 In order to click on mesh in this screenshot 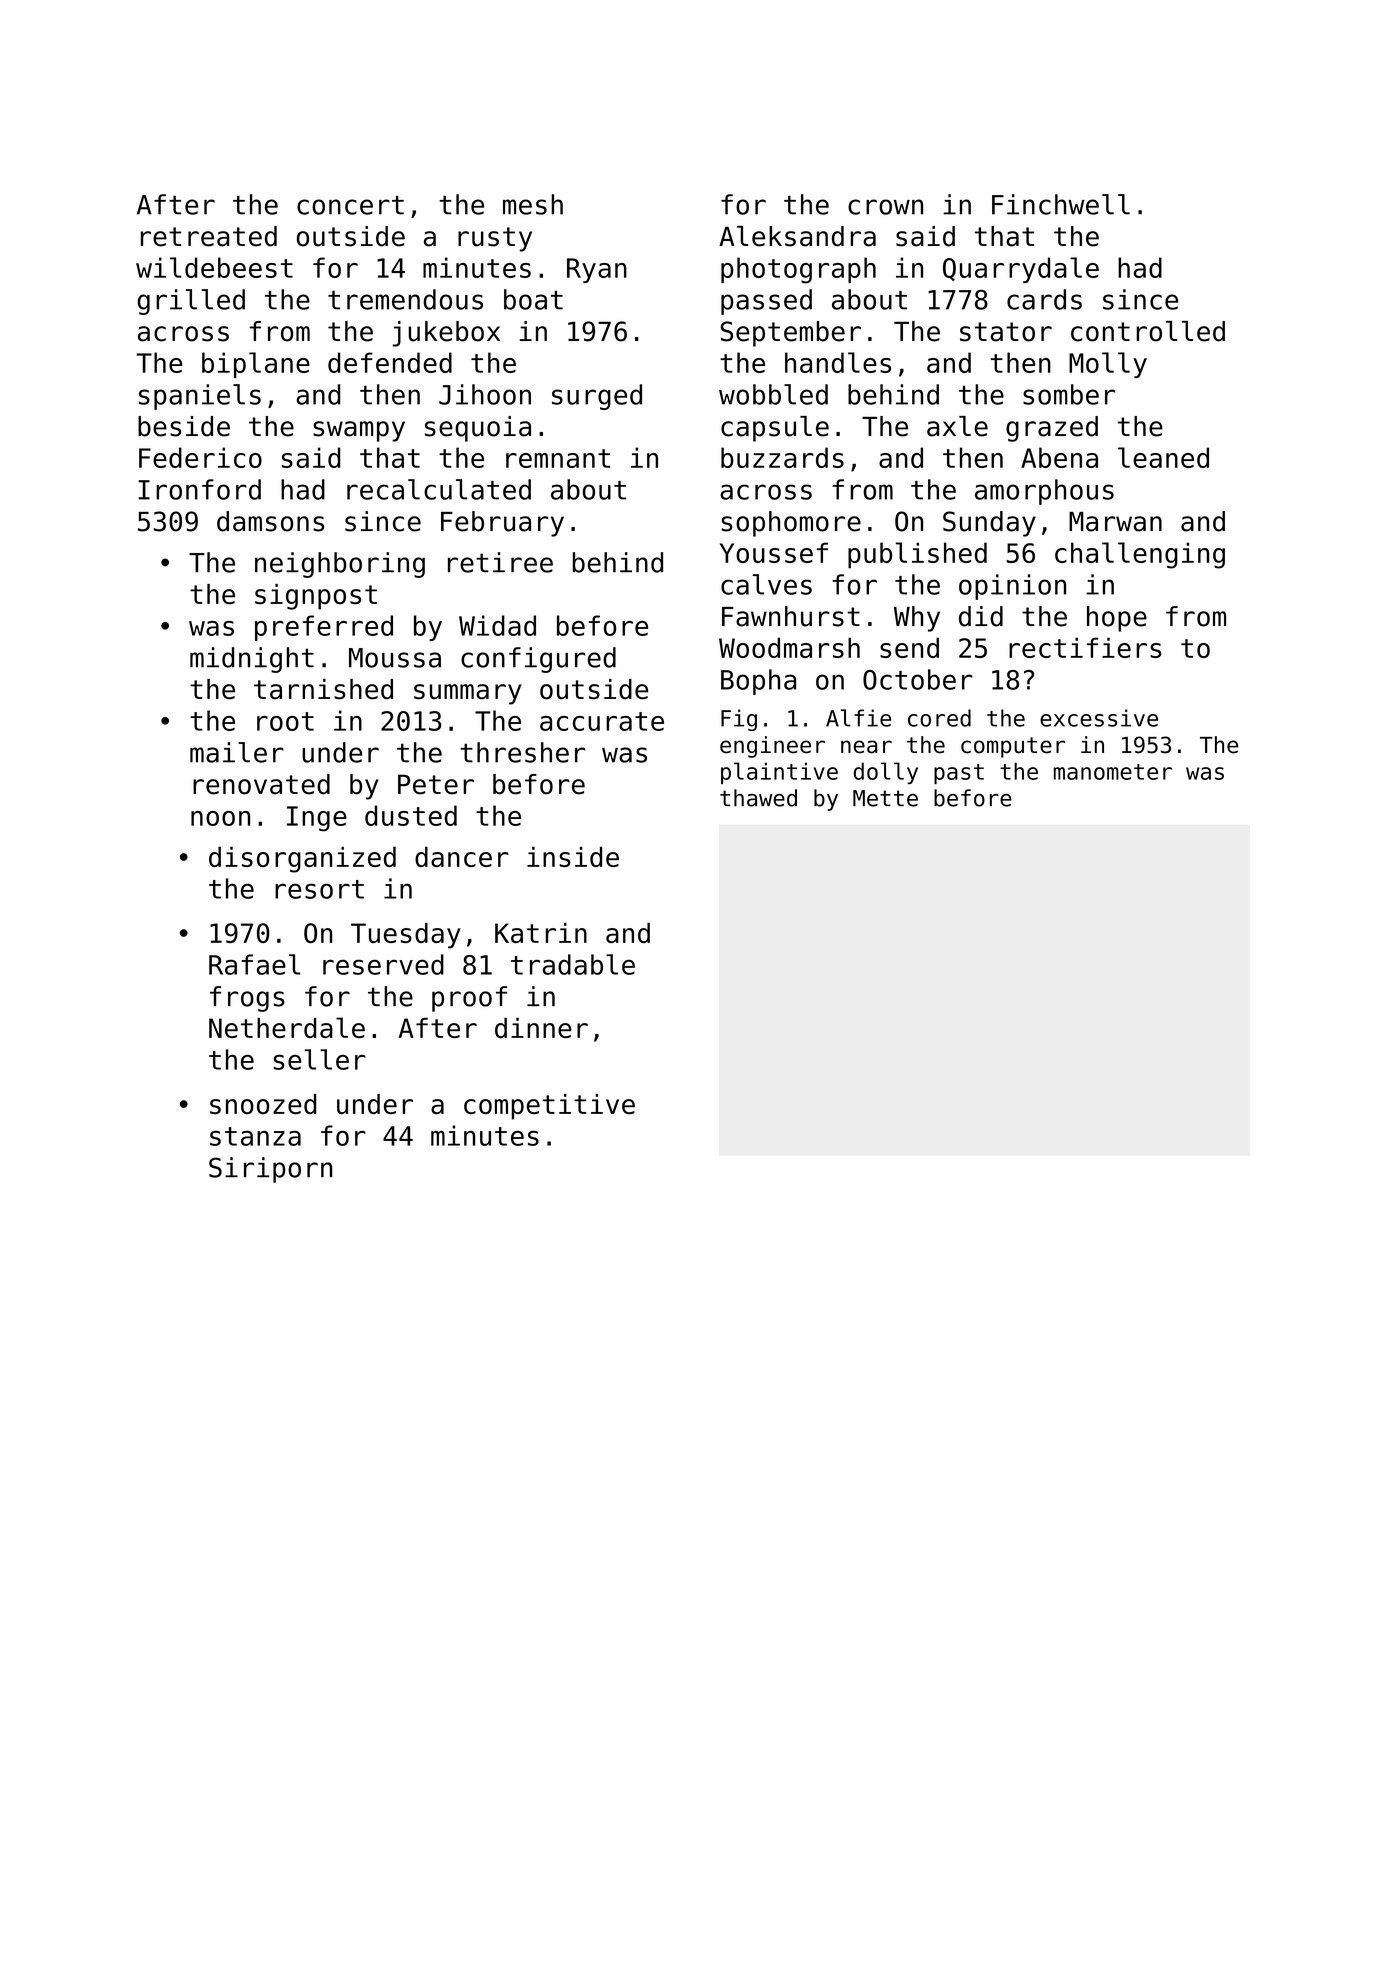, I will do `click(533, 204)`.
